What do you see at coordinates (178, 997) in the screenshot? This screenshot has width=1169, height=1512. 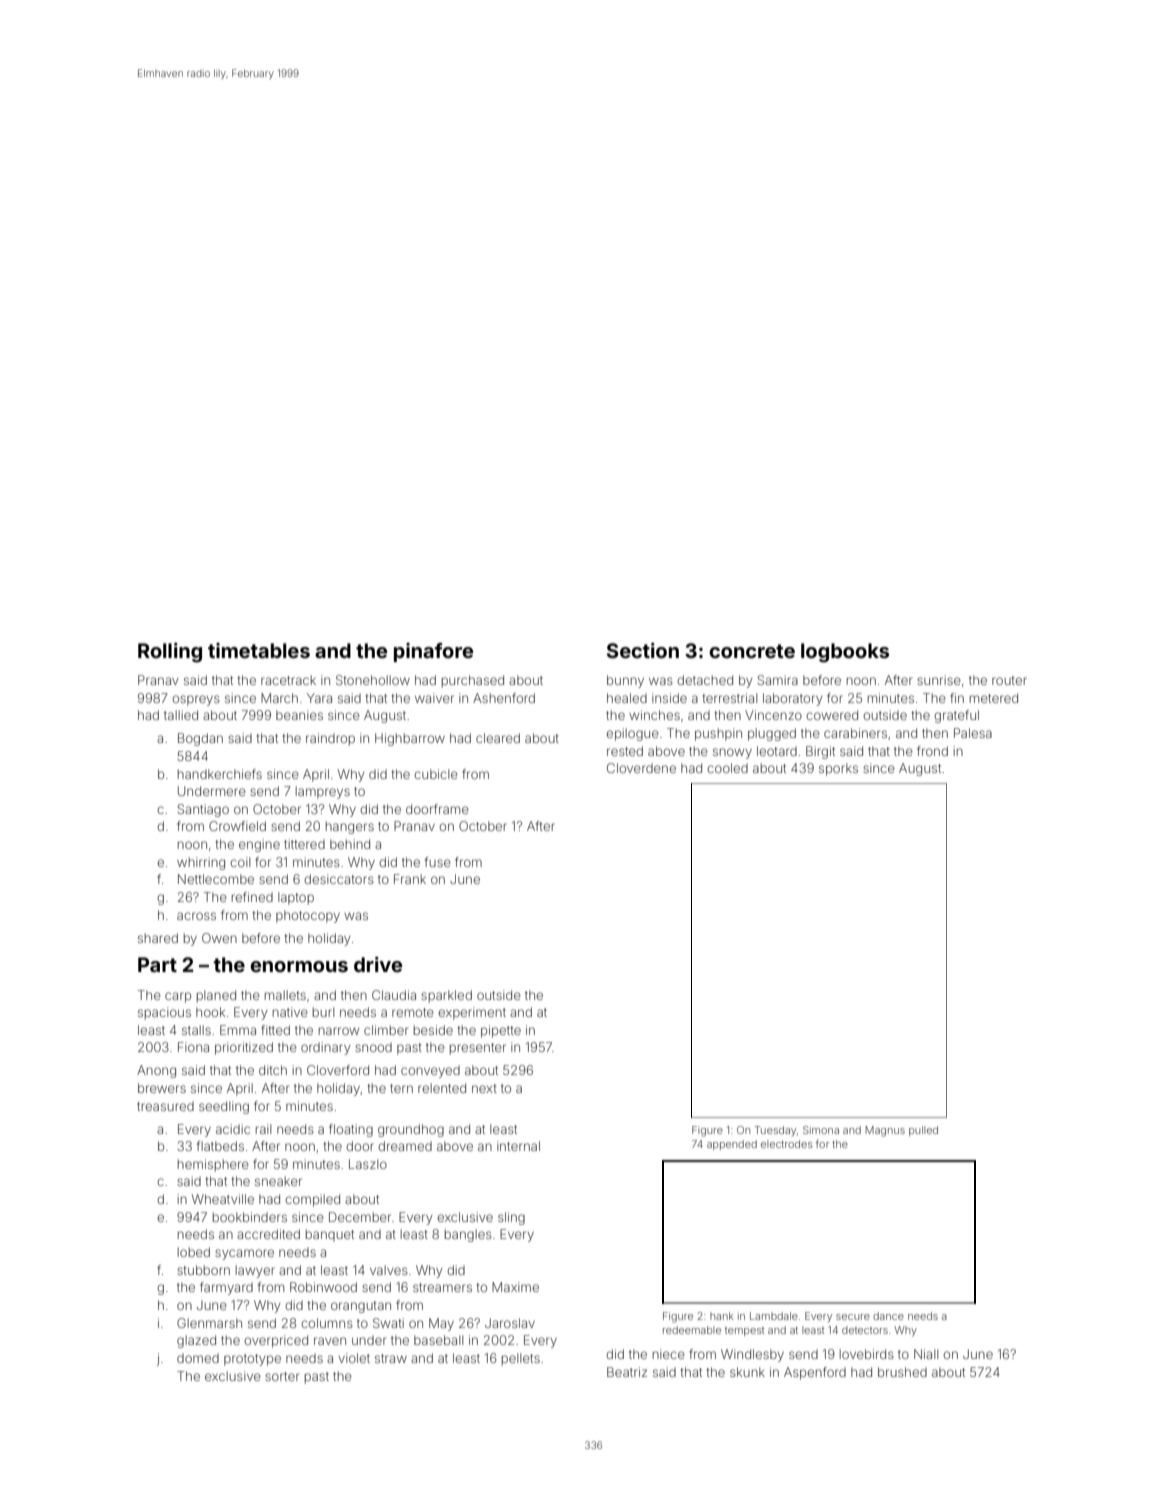 I see `carp` at bounding box center [178, 997].
